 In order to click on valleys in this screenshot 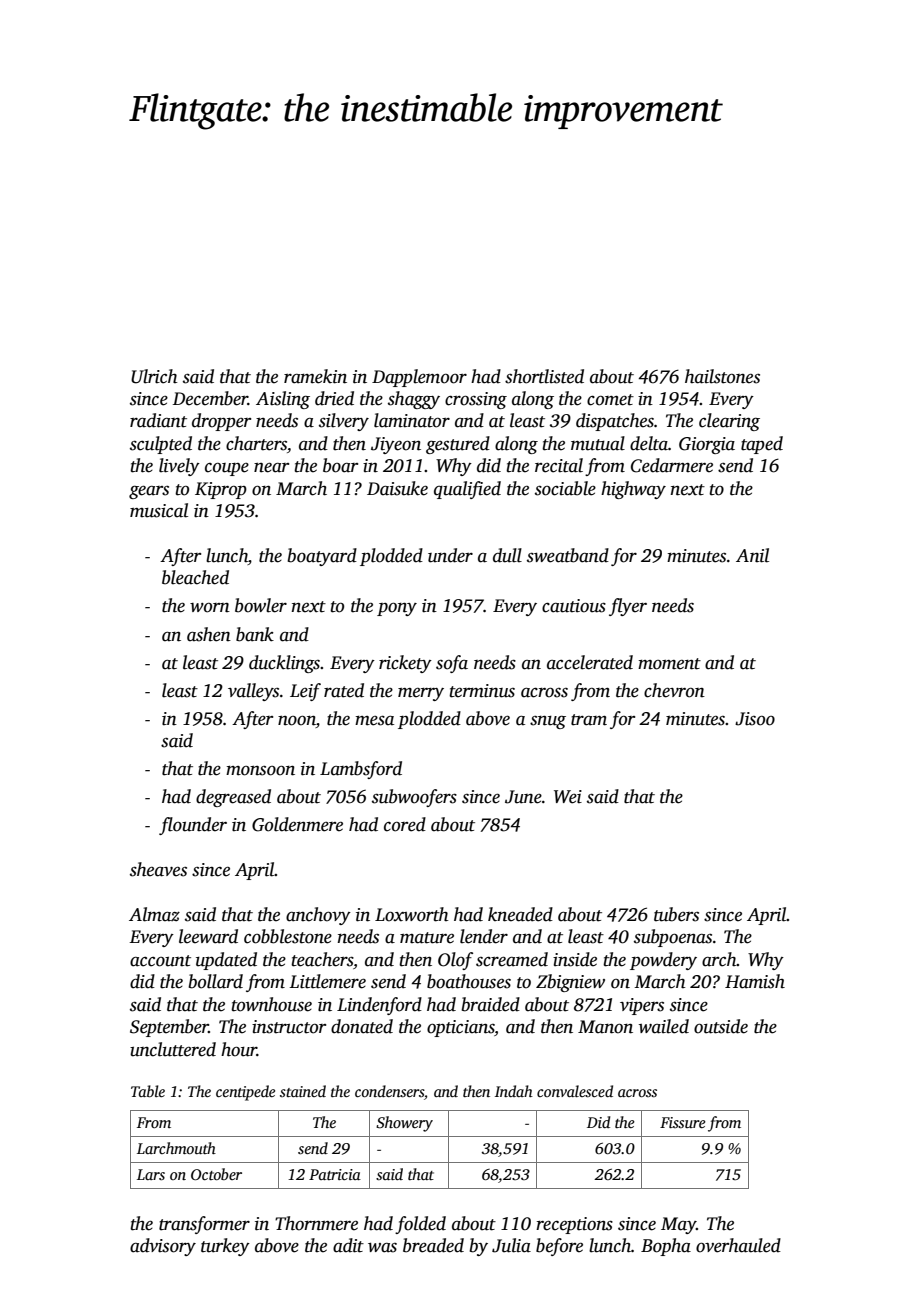, I will do `click(253, 692)`.
